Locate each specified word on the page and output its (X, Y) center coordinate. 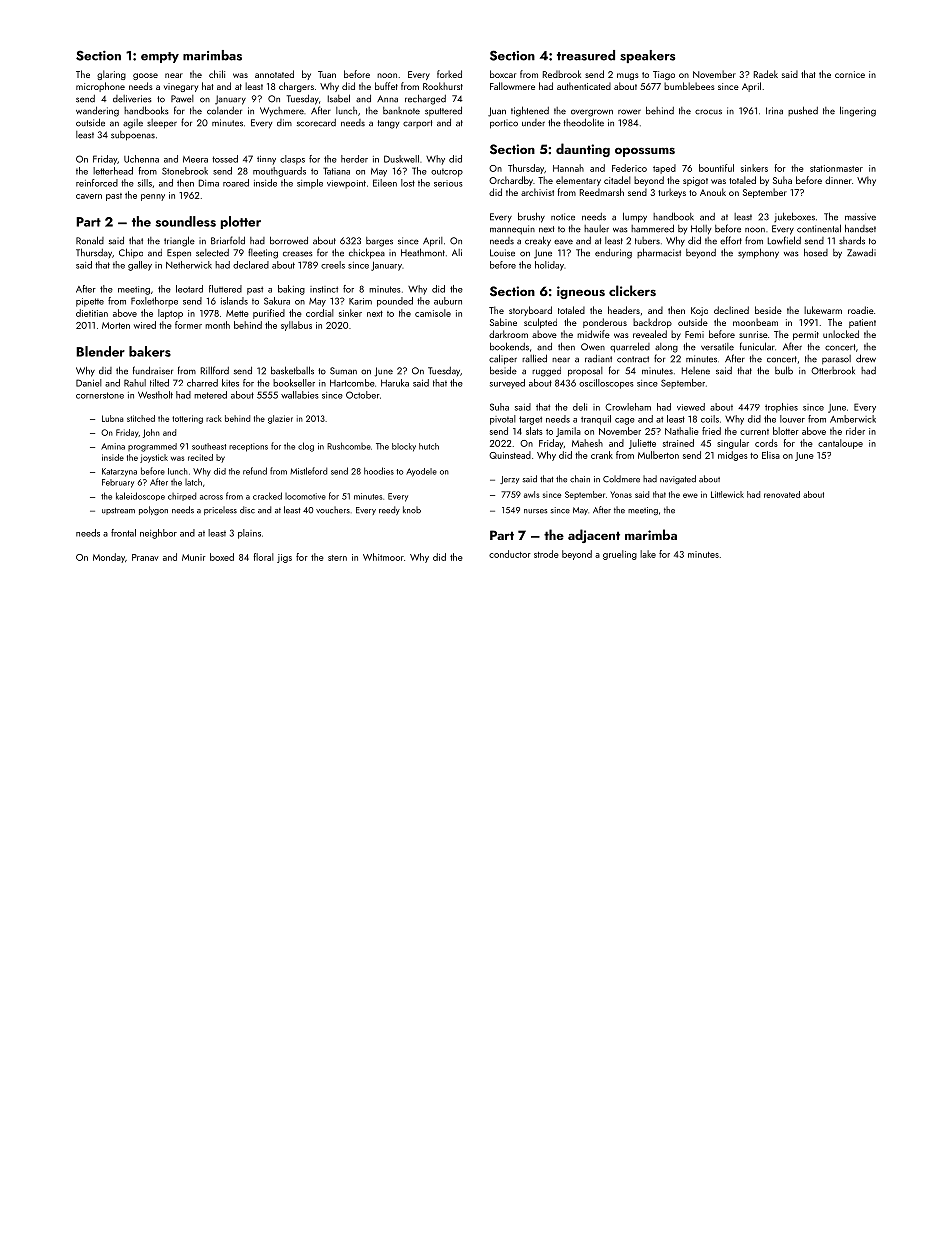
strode (546, 554)
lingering (858, 111)
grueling (620, 555)
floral (263, 557)
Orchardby (511, 181)
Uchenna (141, 159)
